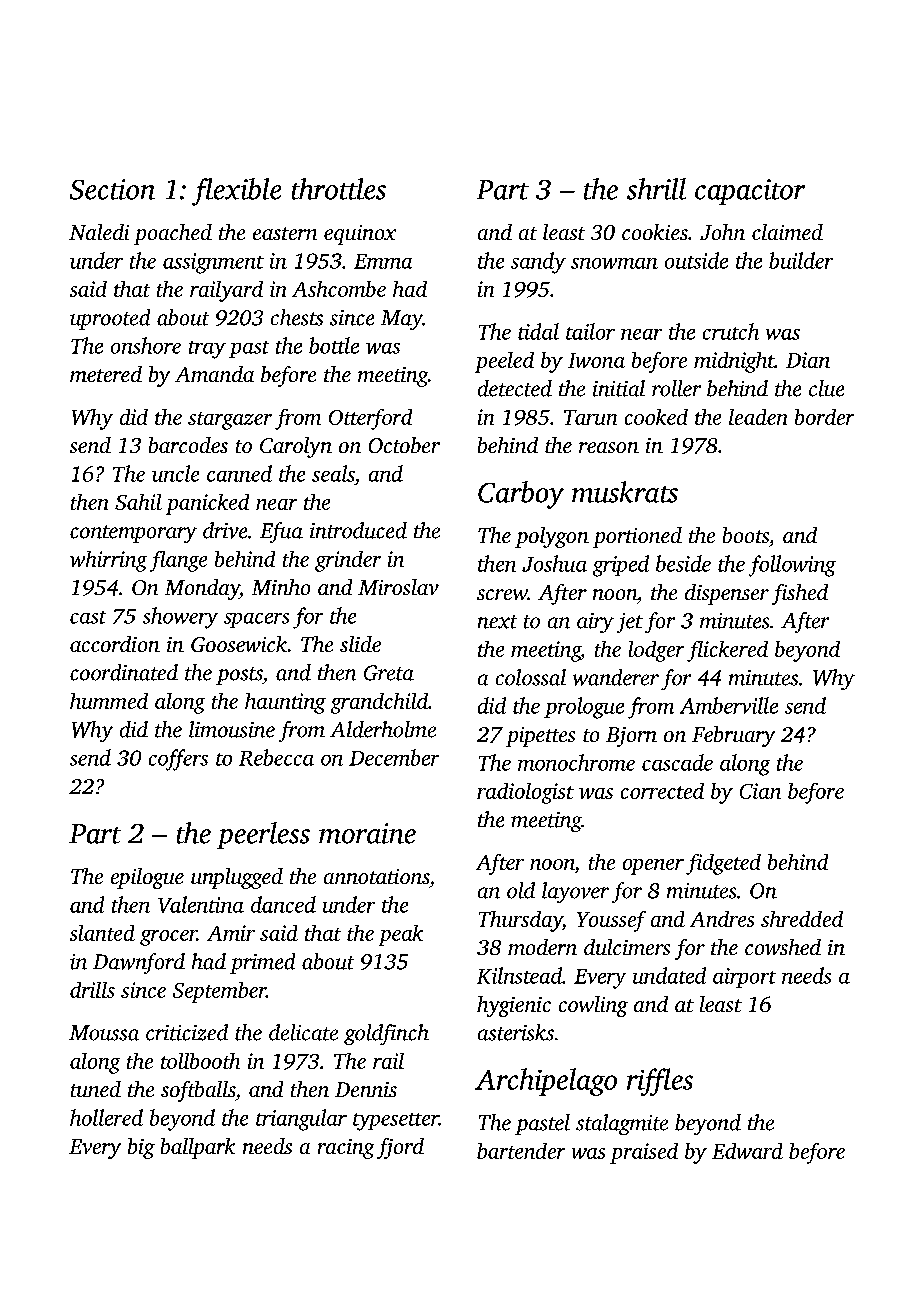 This screenshot has height=1311, width=924. What do you see at coordinates (358, 530) in the screenshot?
I see `introduced` at bounding box center [358, 530].
